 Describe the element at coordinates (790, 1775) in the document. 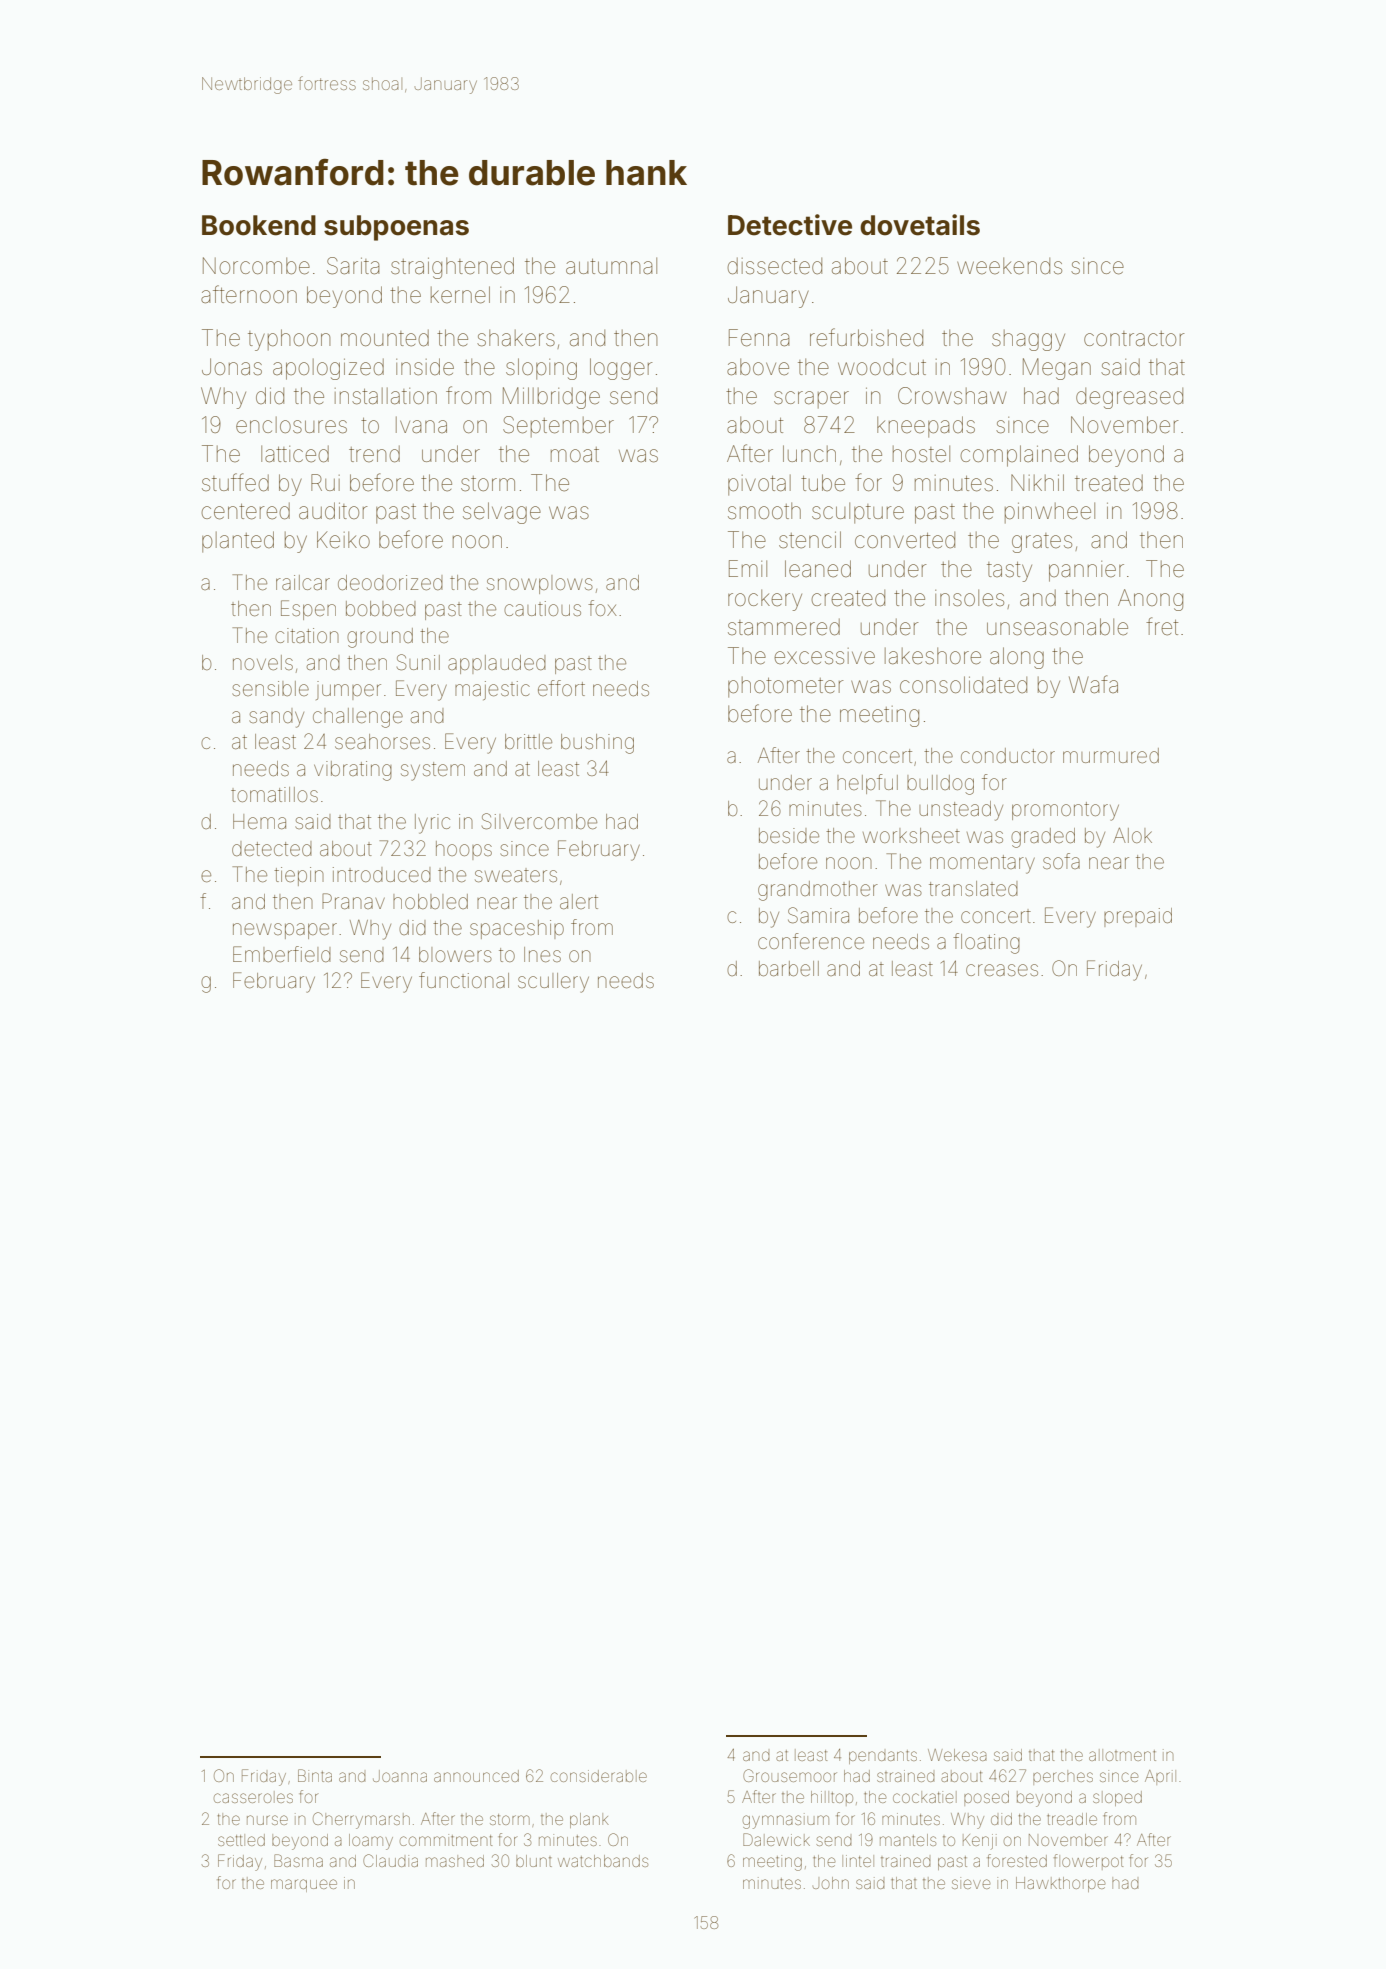

I see `Grousemoor` at that location.
